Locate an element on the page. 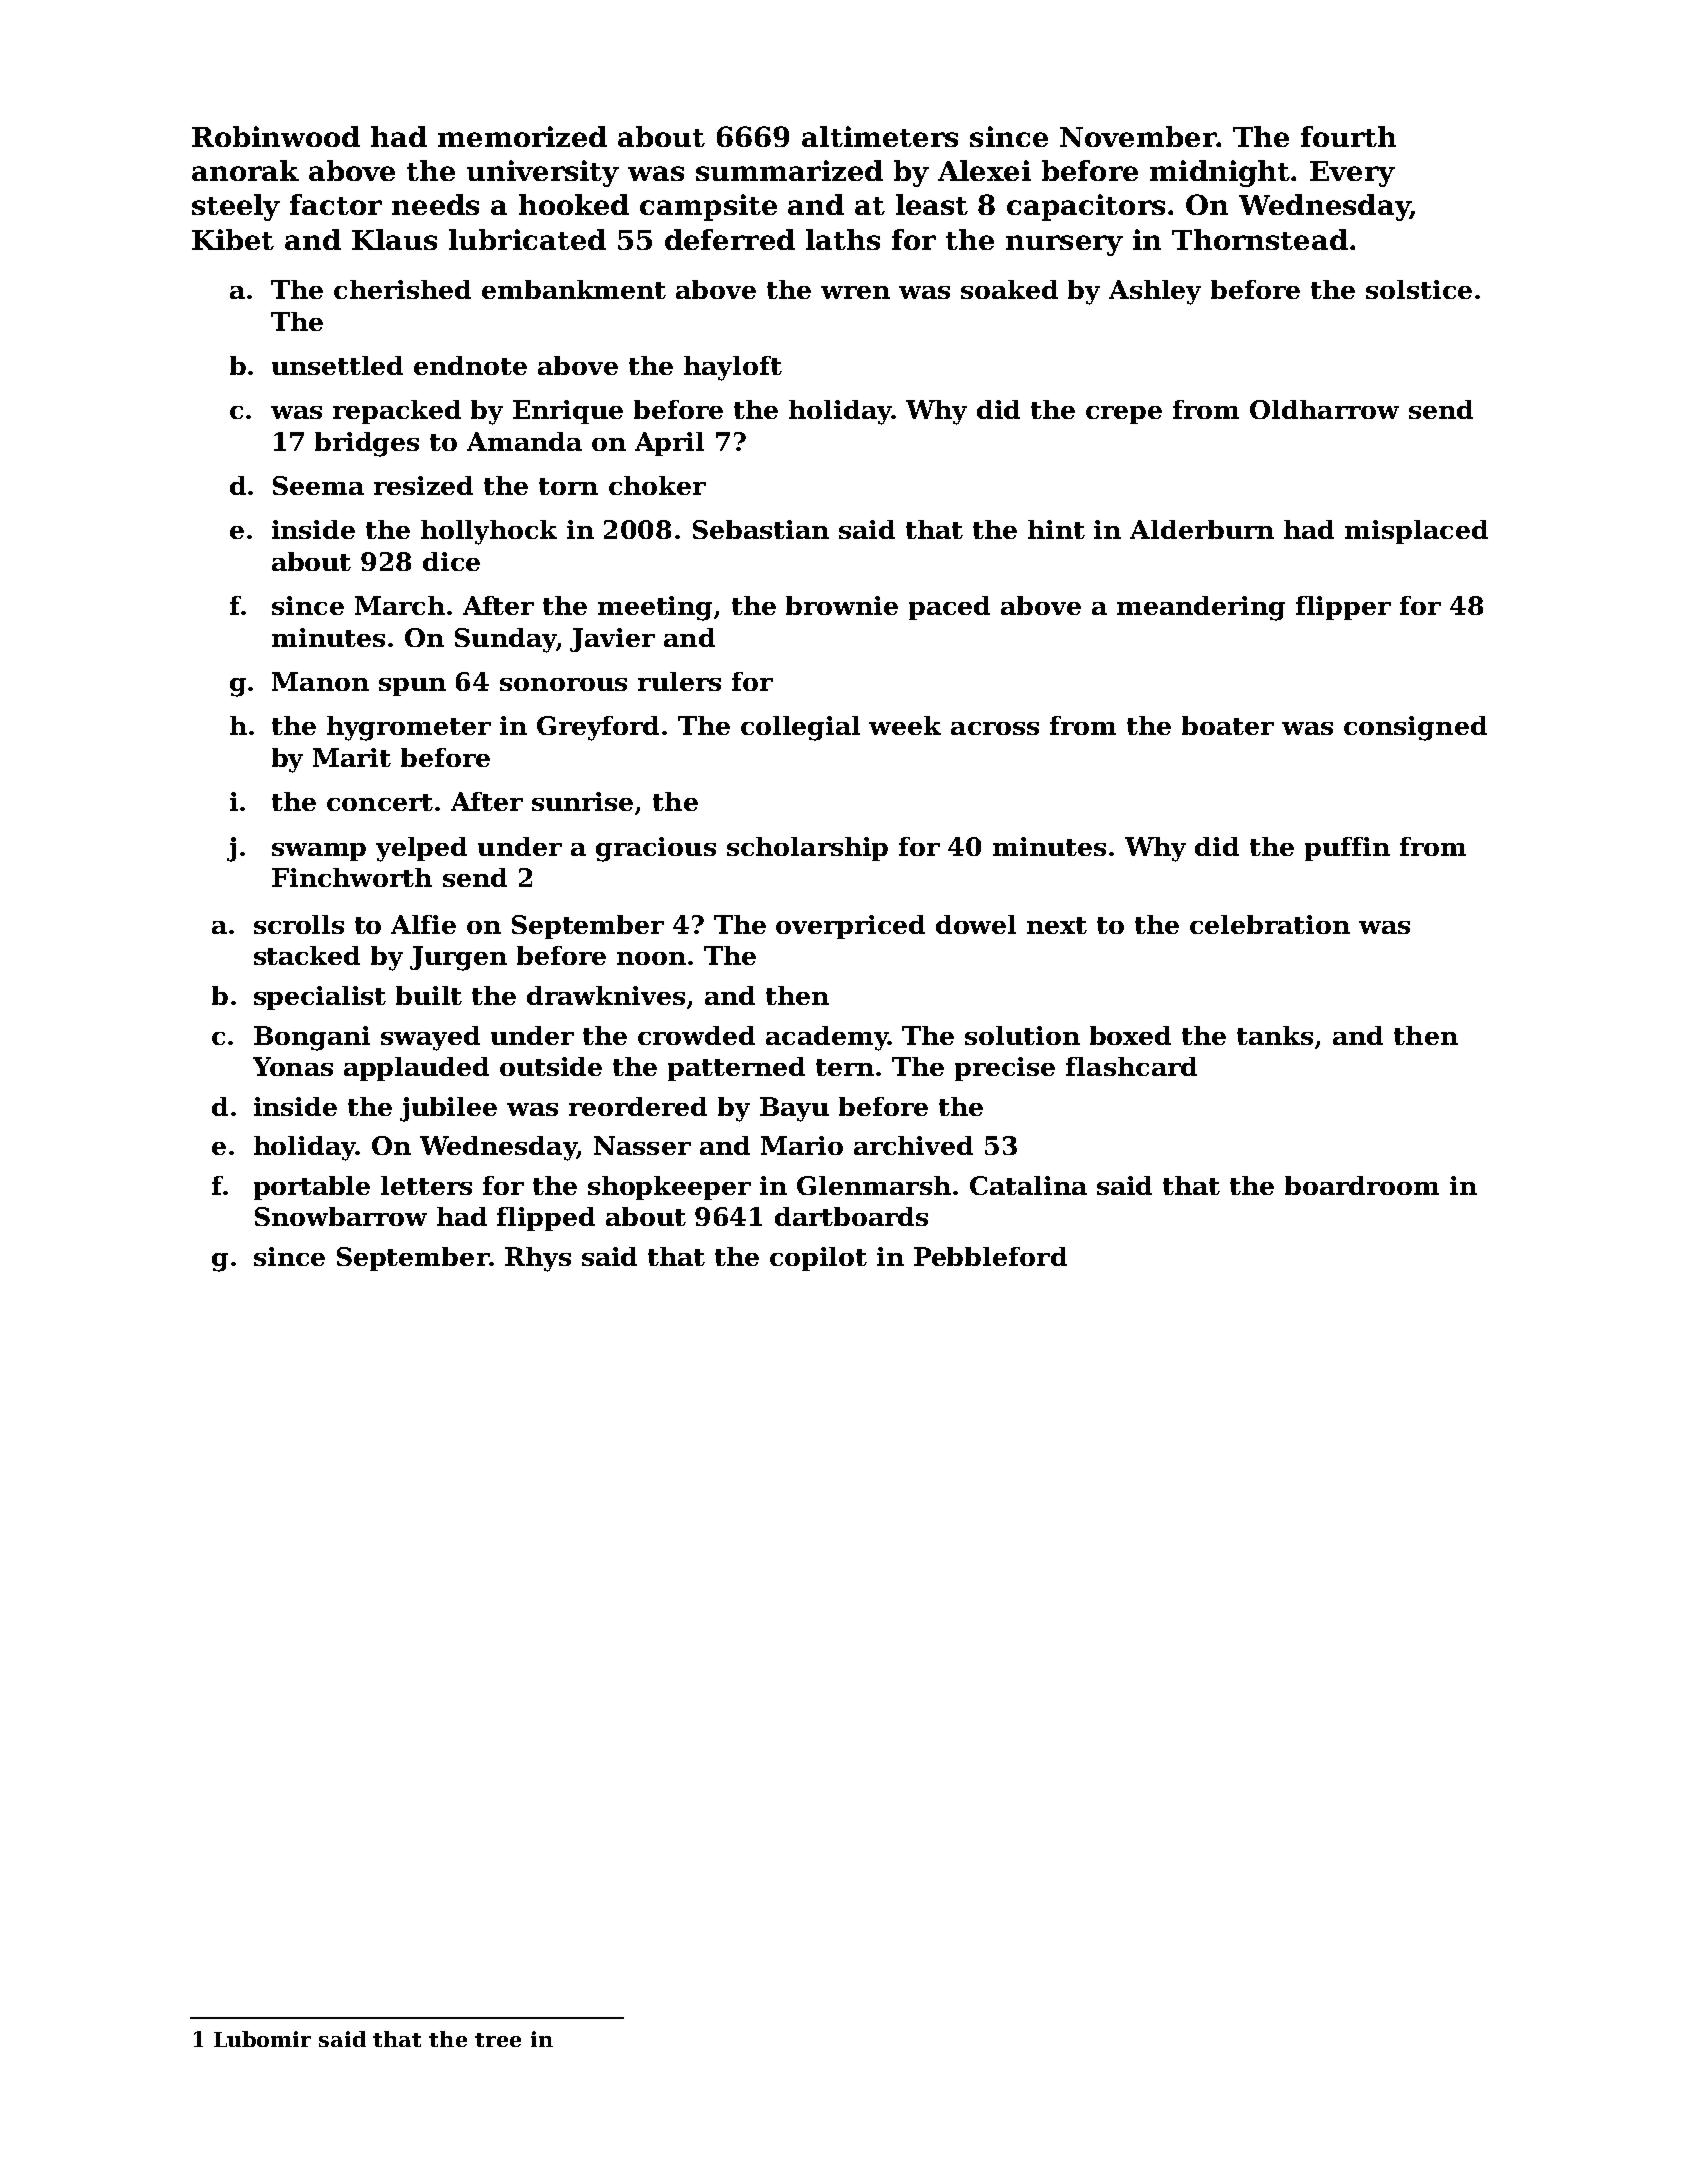 The image size is (1683, 2178). hint is located at coordinates (1056, 529).
